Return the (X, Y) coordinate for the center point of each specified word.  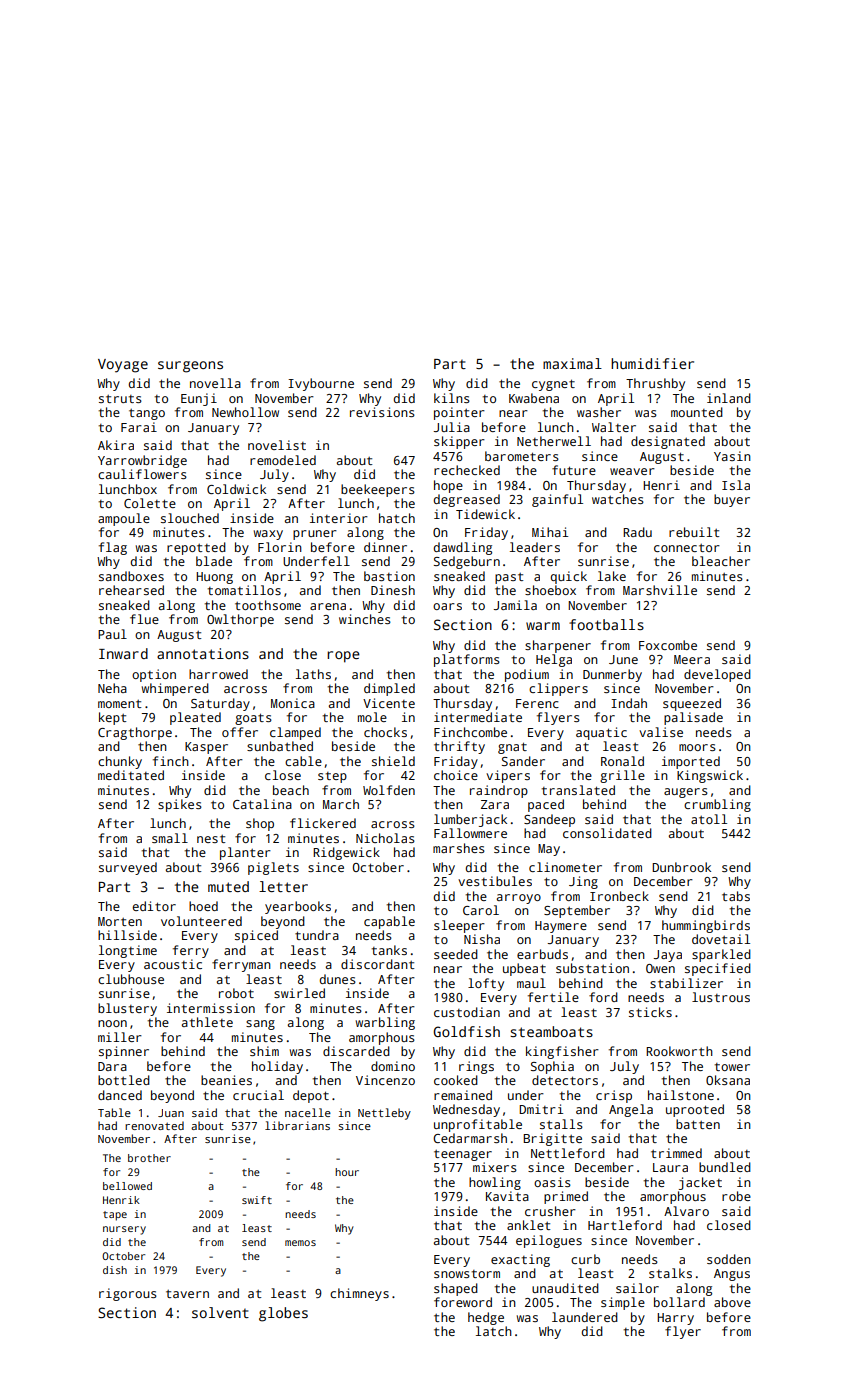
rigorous (128, 1294)
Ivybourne (321, 384)
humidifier (652, 363)
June (623, 659)
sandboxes (131, 576)
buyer (732, 500)
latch (494, 1331)
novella (215, 383)
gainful (557, 500)
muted (228, 886)
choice (456, 775)
